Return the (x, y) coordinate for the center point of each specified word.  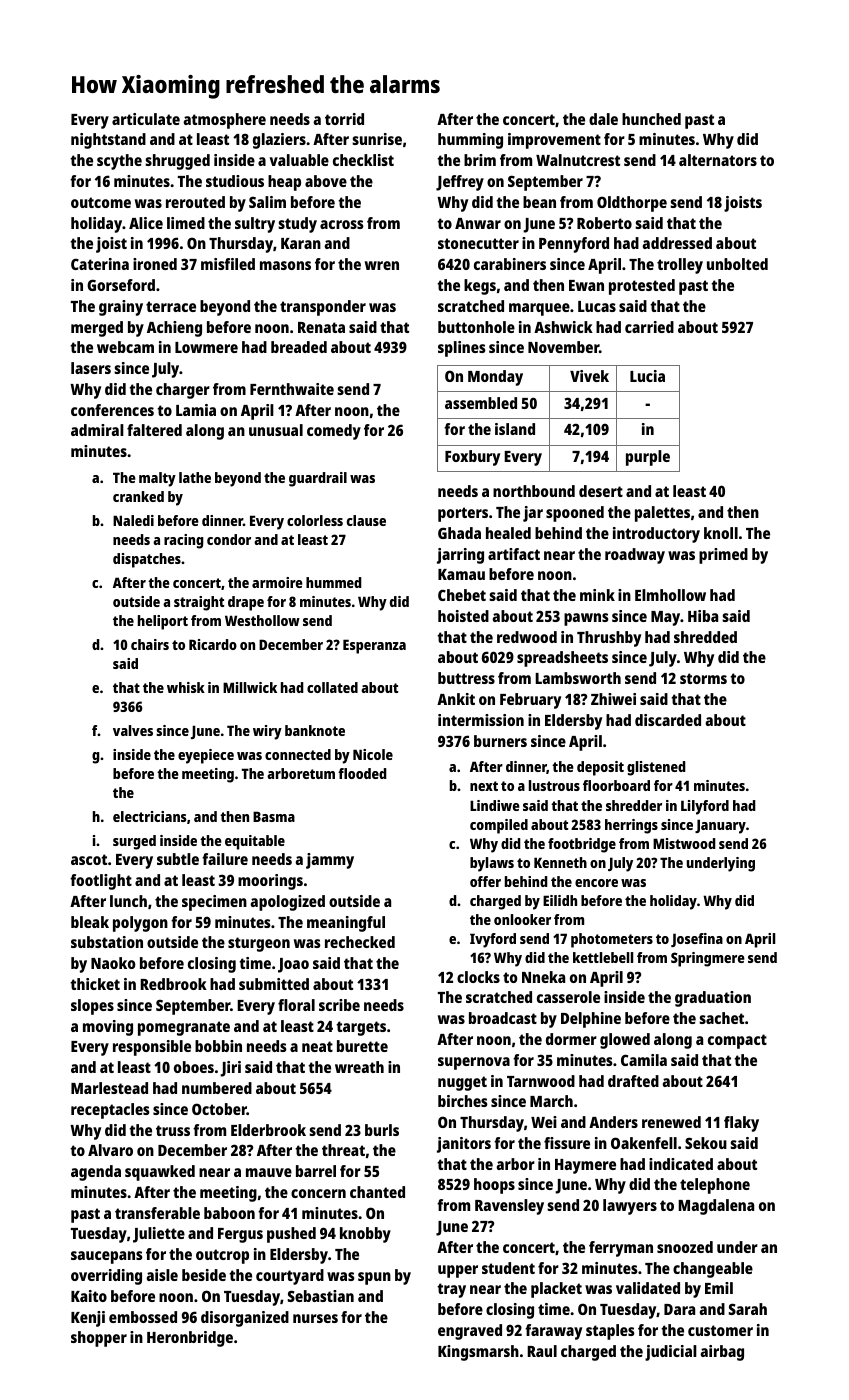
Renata (321, 327)
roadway (635, 556)
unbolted (737, 264)
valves (133, 730)
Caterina (100, 264)
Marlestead (109, 1088)
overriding (106, 1277)
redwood (527, 637)
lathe (195, 477)
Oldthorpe (632, 204)
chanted (377, 1192)
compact (737, 1041)
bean (539, 202)
